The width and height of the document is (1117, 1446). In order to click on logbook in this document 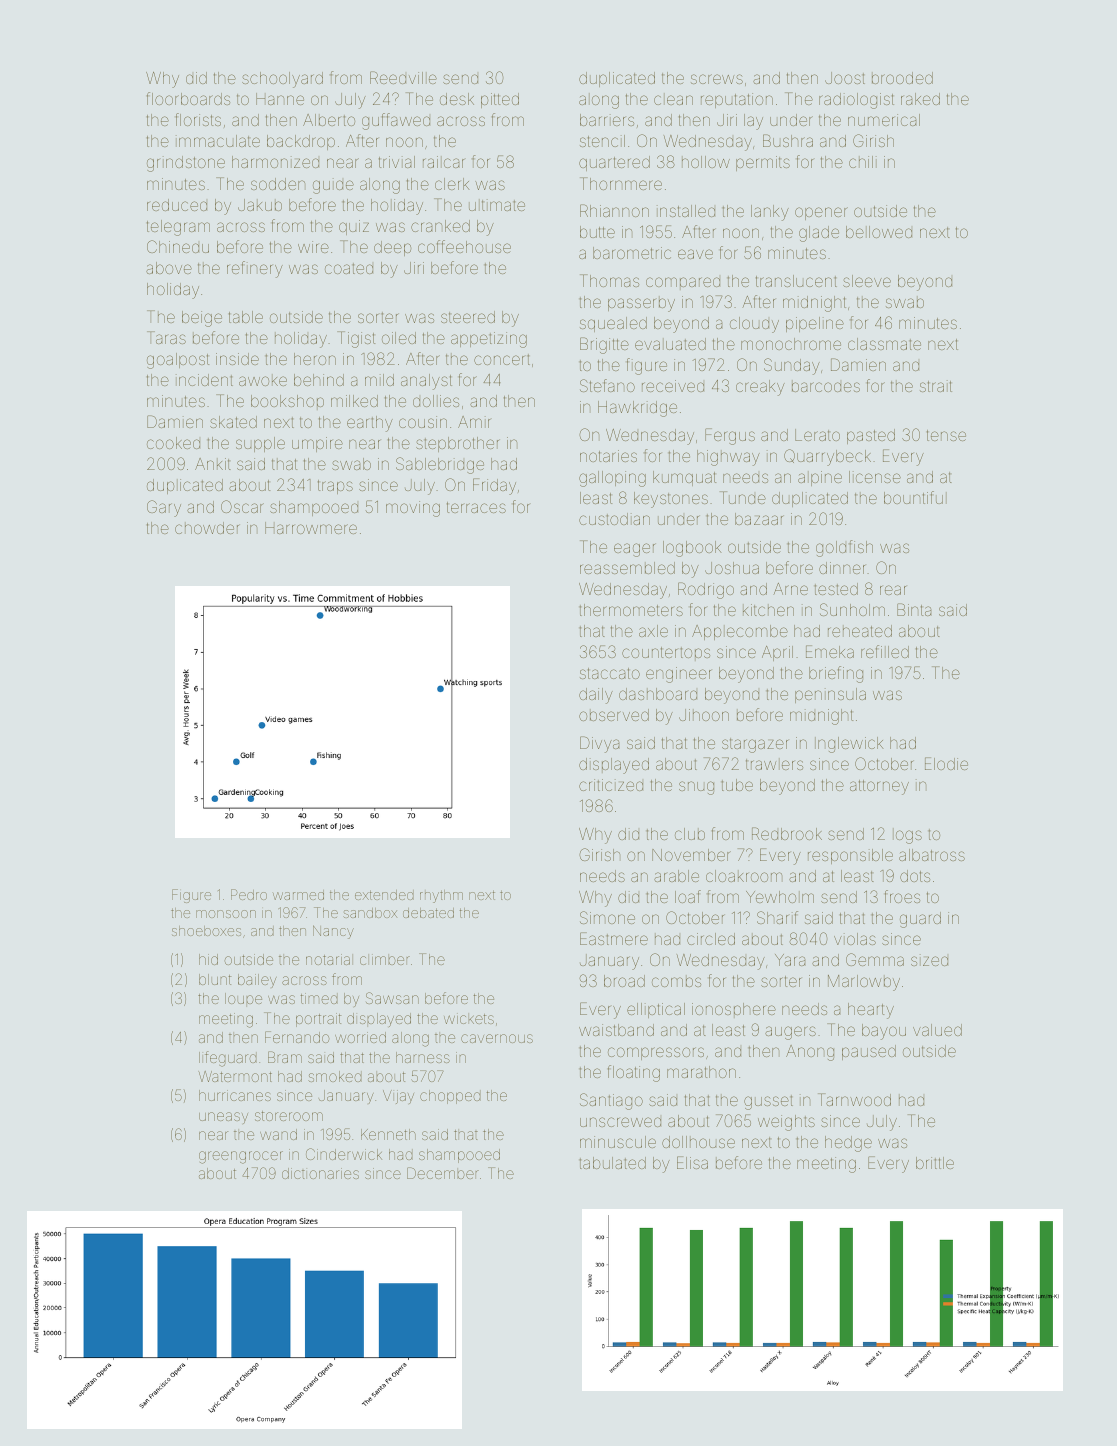, I will do `click(692, 549)`.
